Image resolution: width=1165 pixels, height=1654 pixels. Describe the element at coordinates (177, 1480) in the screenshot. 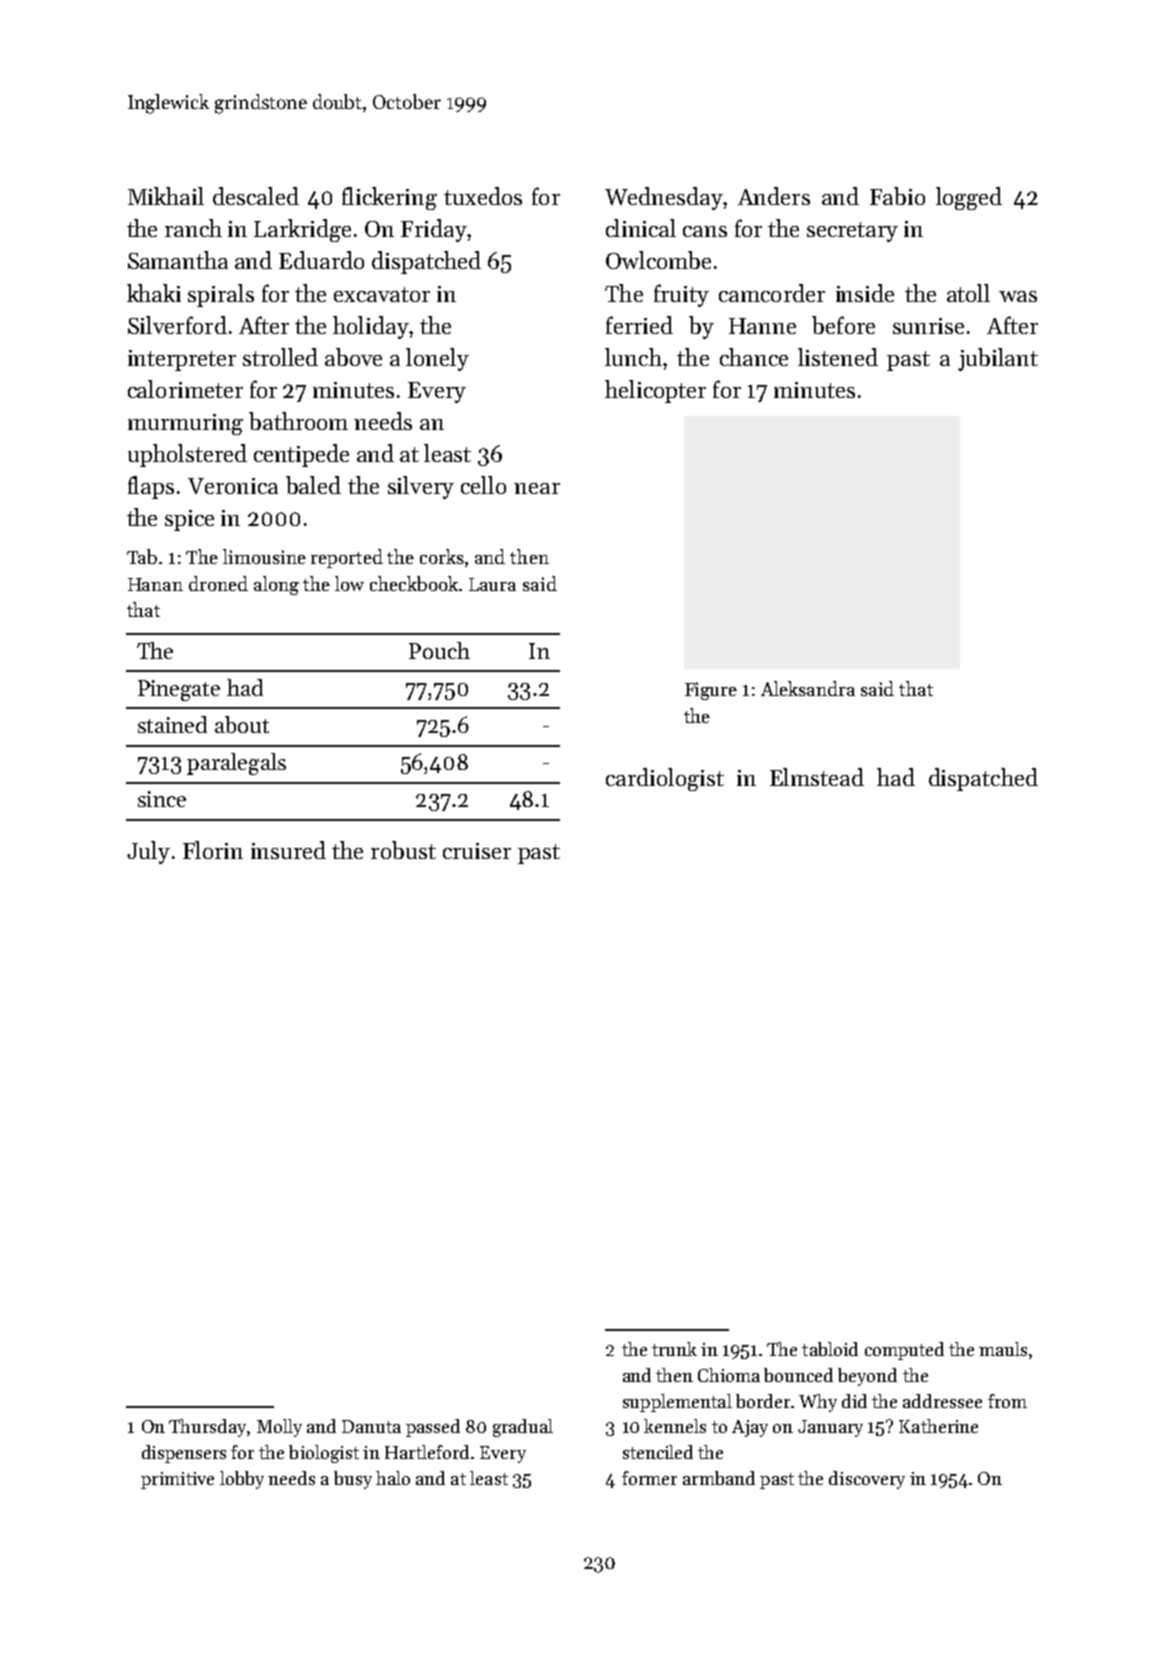

I see `primitive` at that location.
